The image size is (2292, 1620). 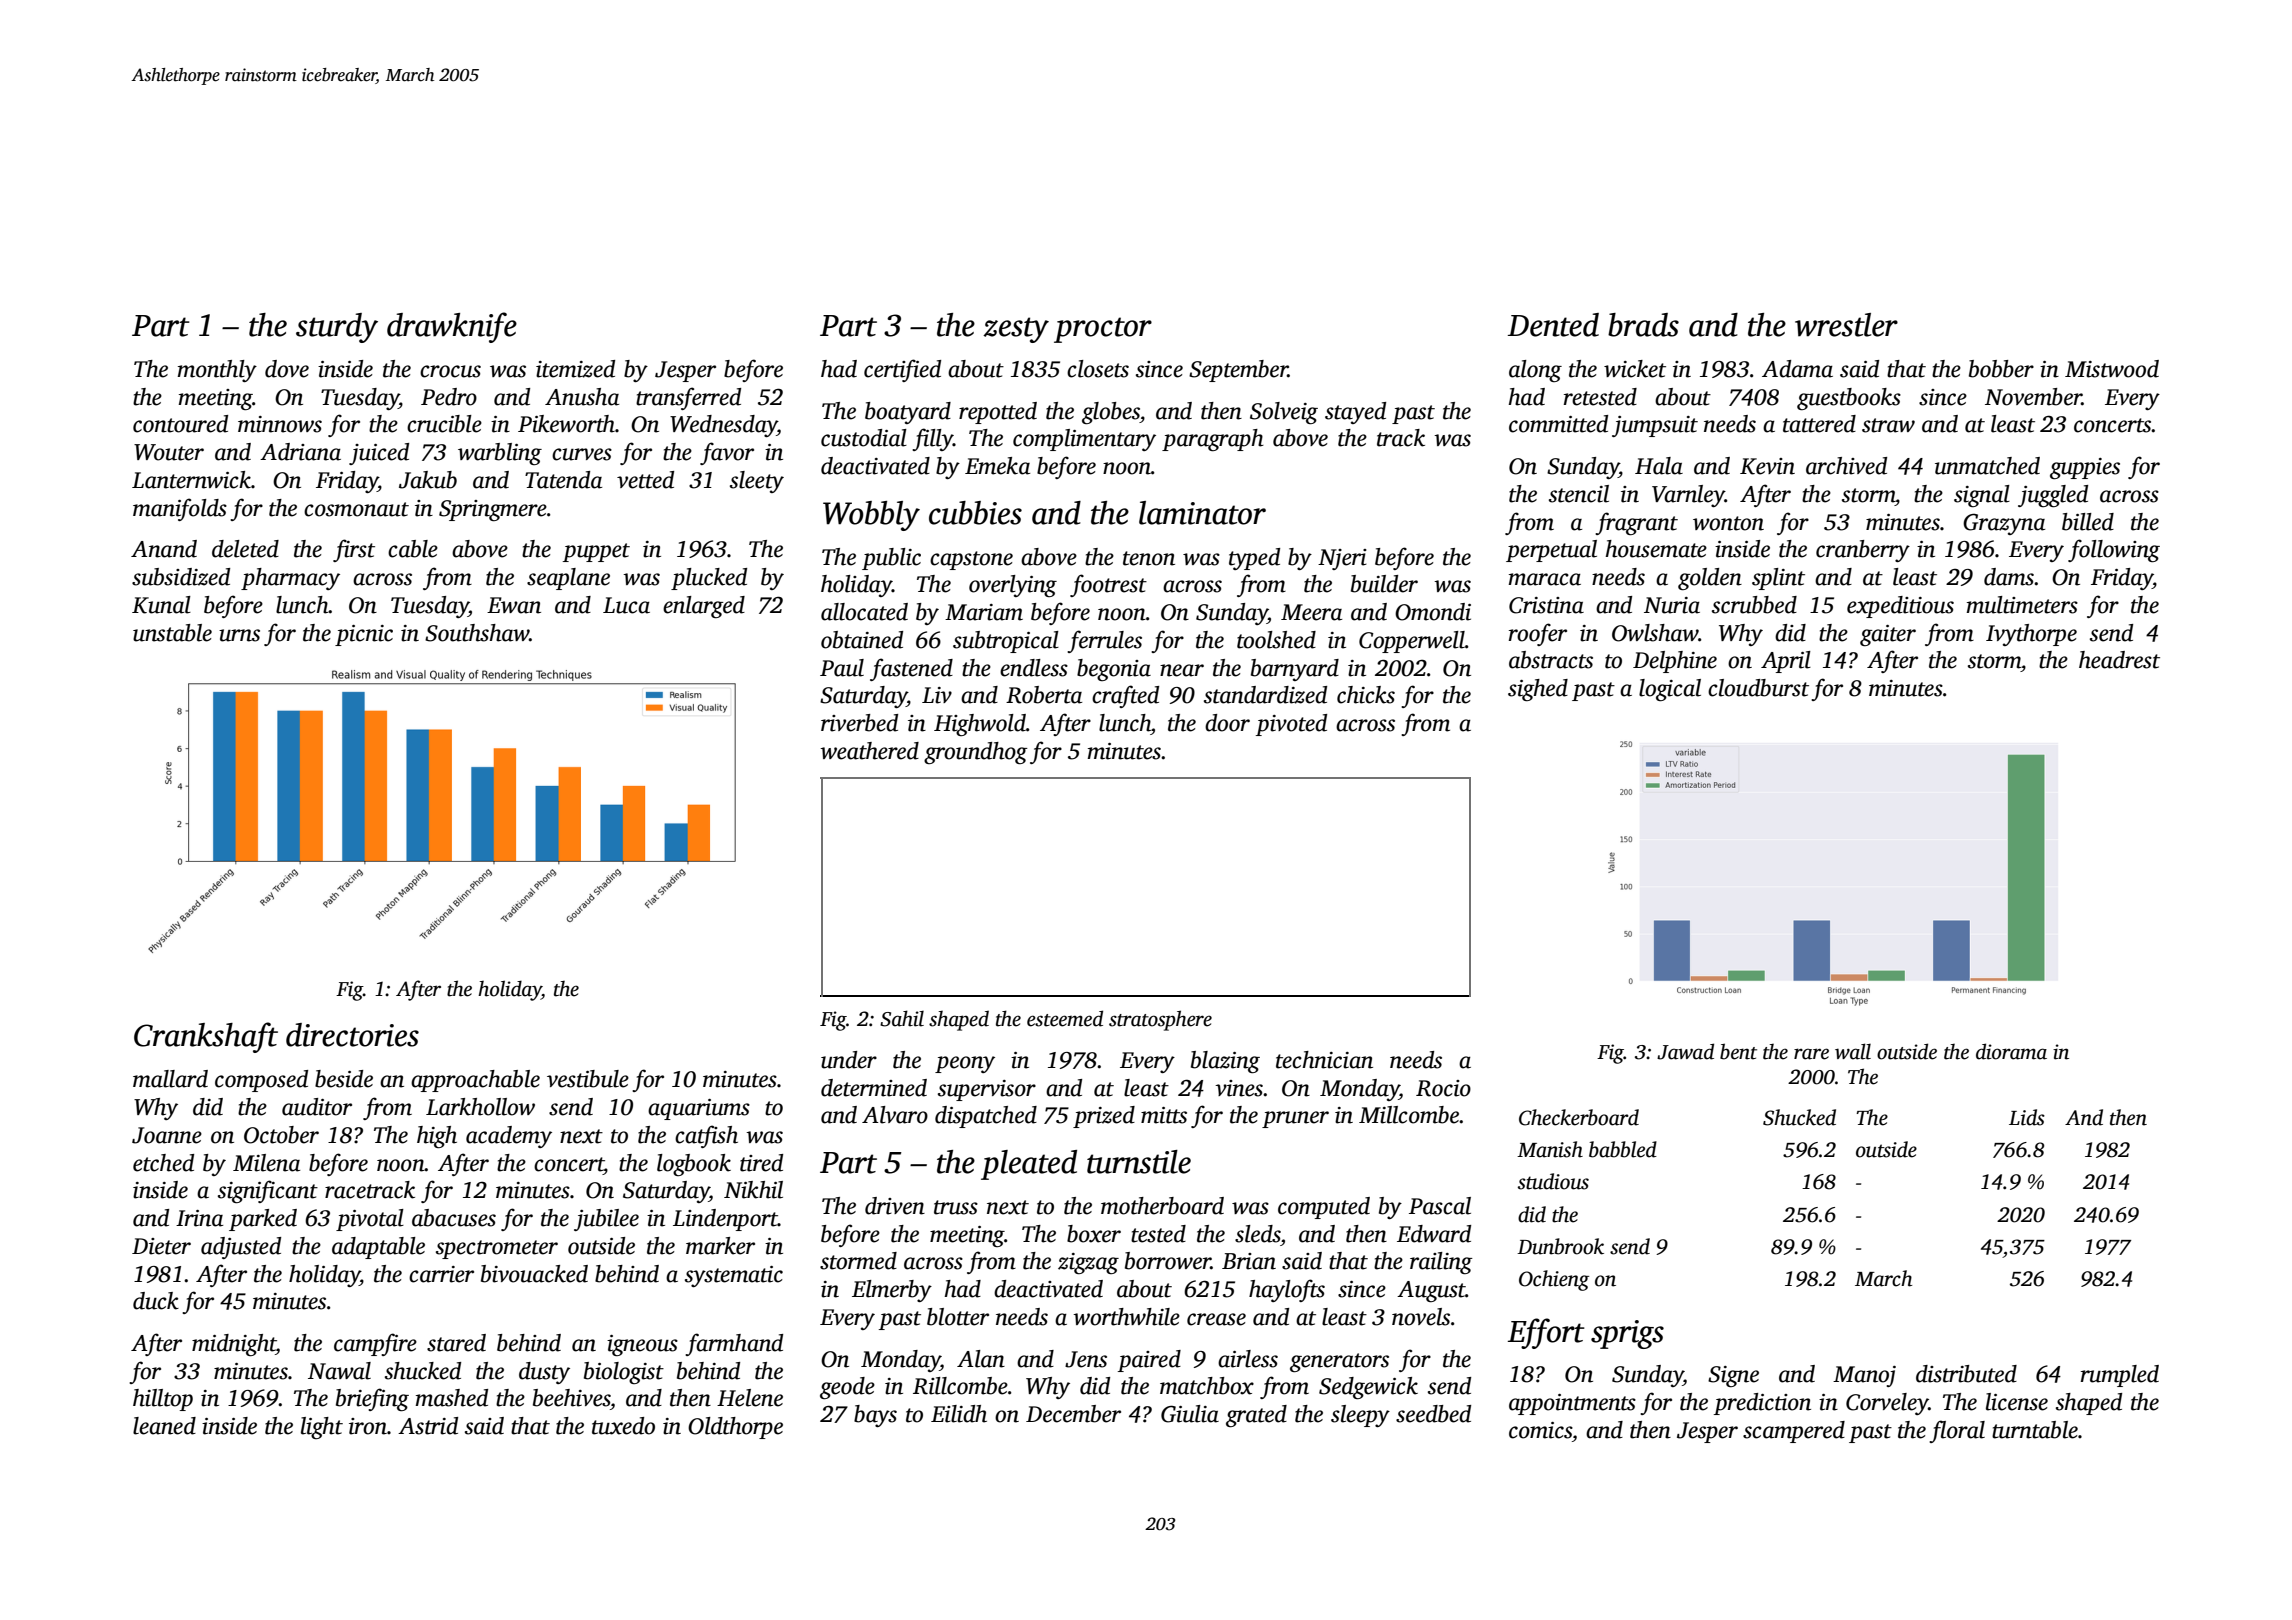 I want to click on tuxedo, so click(x=623, y=1426).
